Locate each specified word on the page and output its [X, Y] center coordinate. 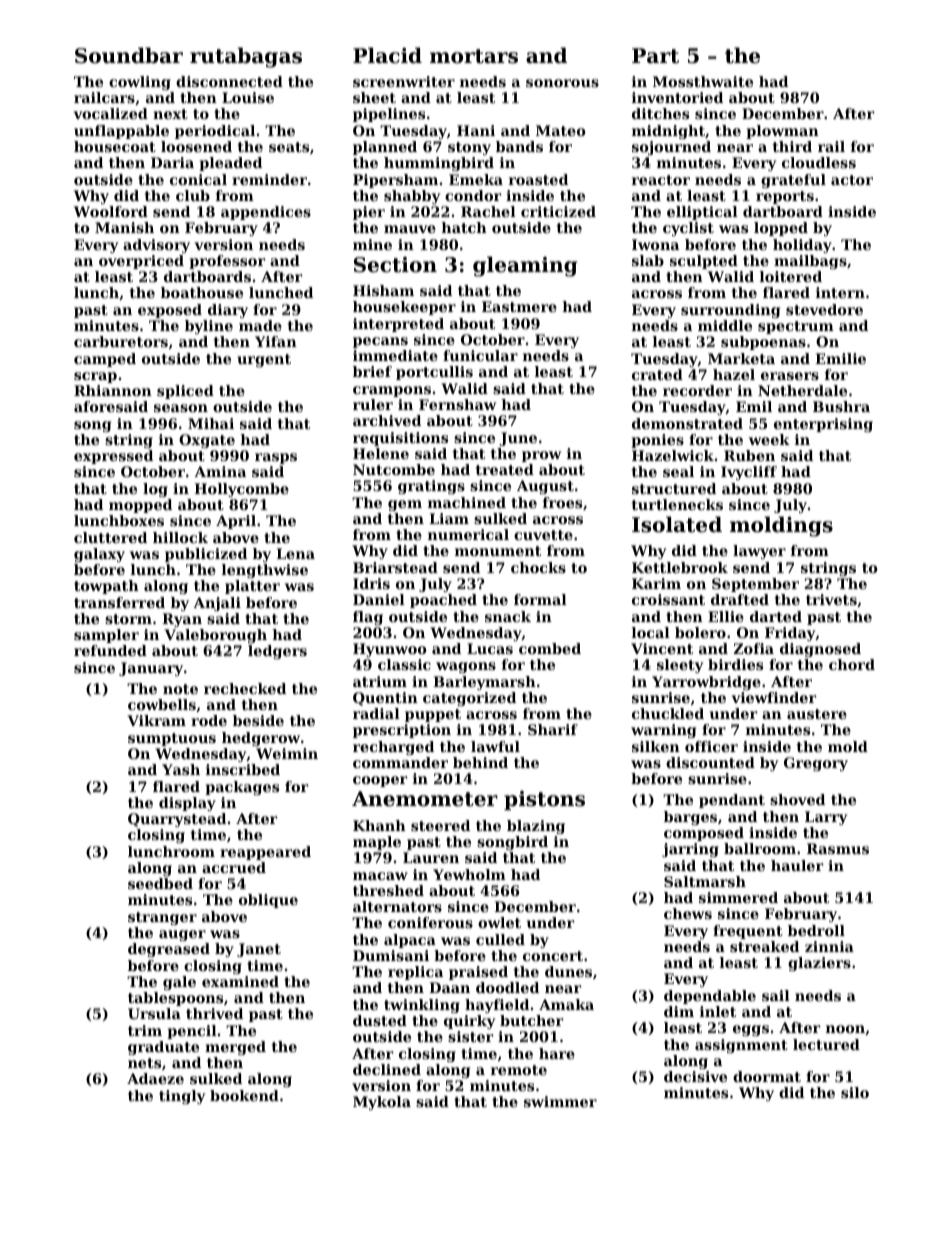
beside [258, 720]
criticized [558, 211]
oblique [268, 901]
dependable [710, 997]
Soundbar [129, 55]
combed [550, 648]
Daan [449, 987]
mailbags [810, 262]
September [755, 585]
